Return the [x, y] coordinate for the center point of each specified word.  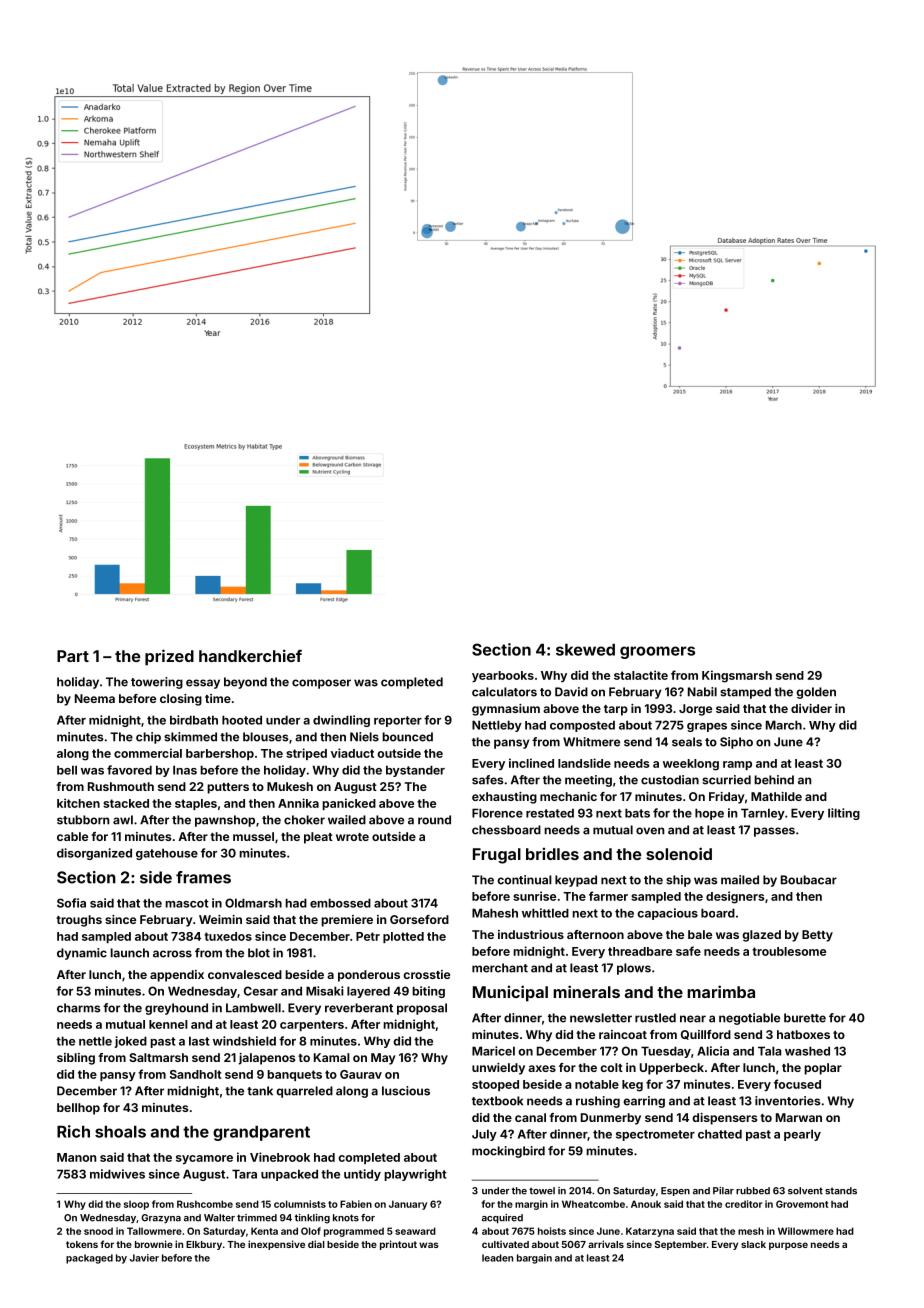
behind [774, 780]
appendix [177, 976]
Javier [144, 1258]
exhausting [504, 798]
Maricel [493, 1051]
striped [306, 754]
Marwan [799, 1117]
